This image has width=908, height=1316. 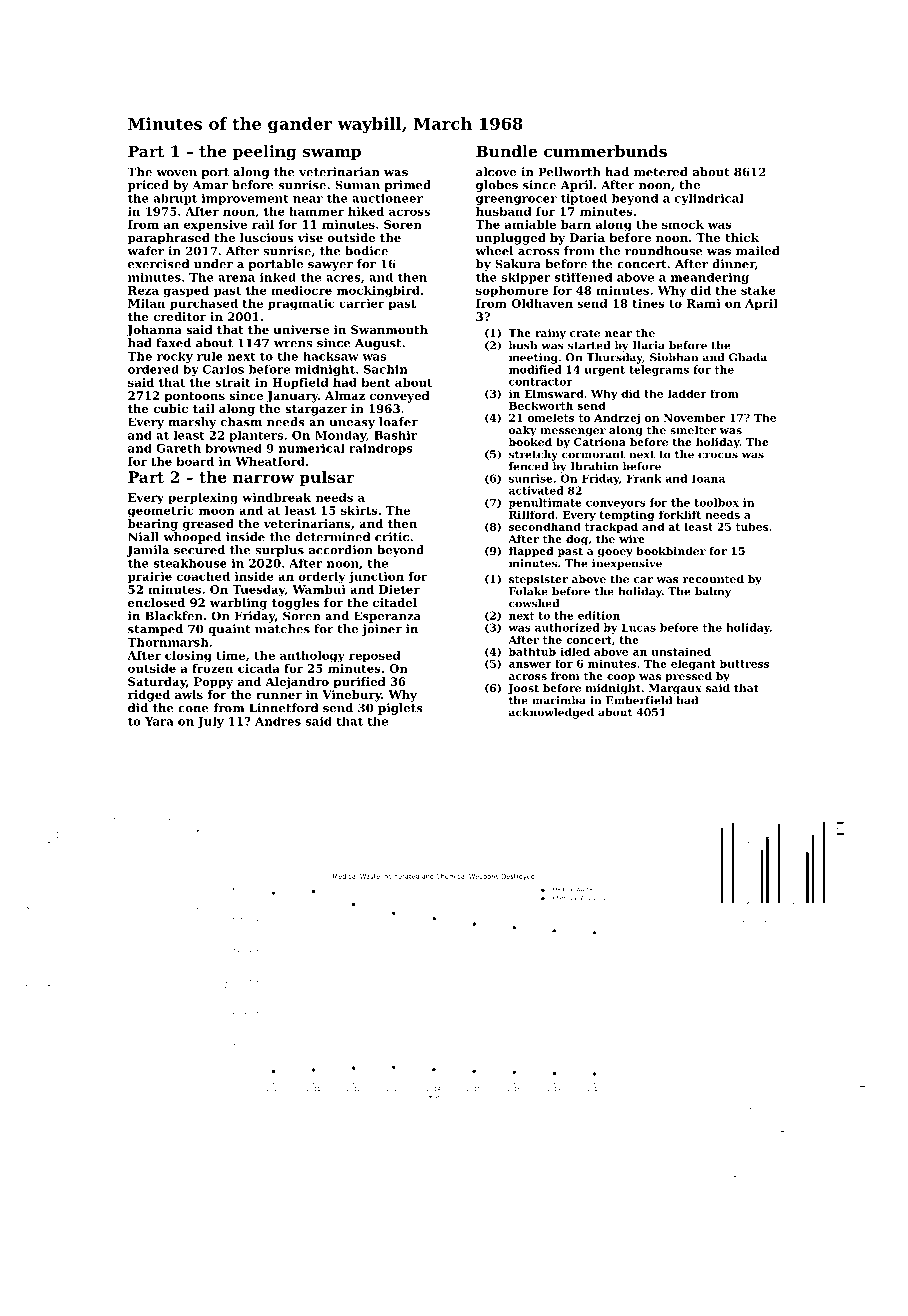 What do you see at coordinates (504, 211) in the image?
I see `husband` at bounding box center [504, 211].
